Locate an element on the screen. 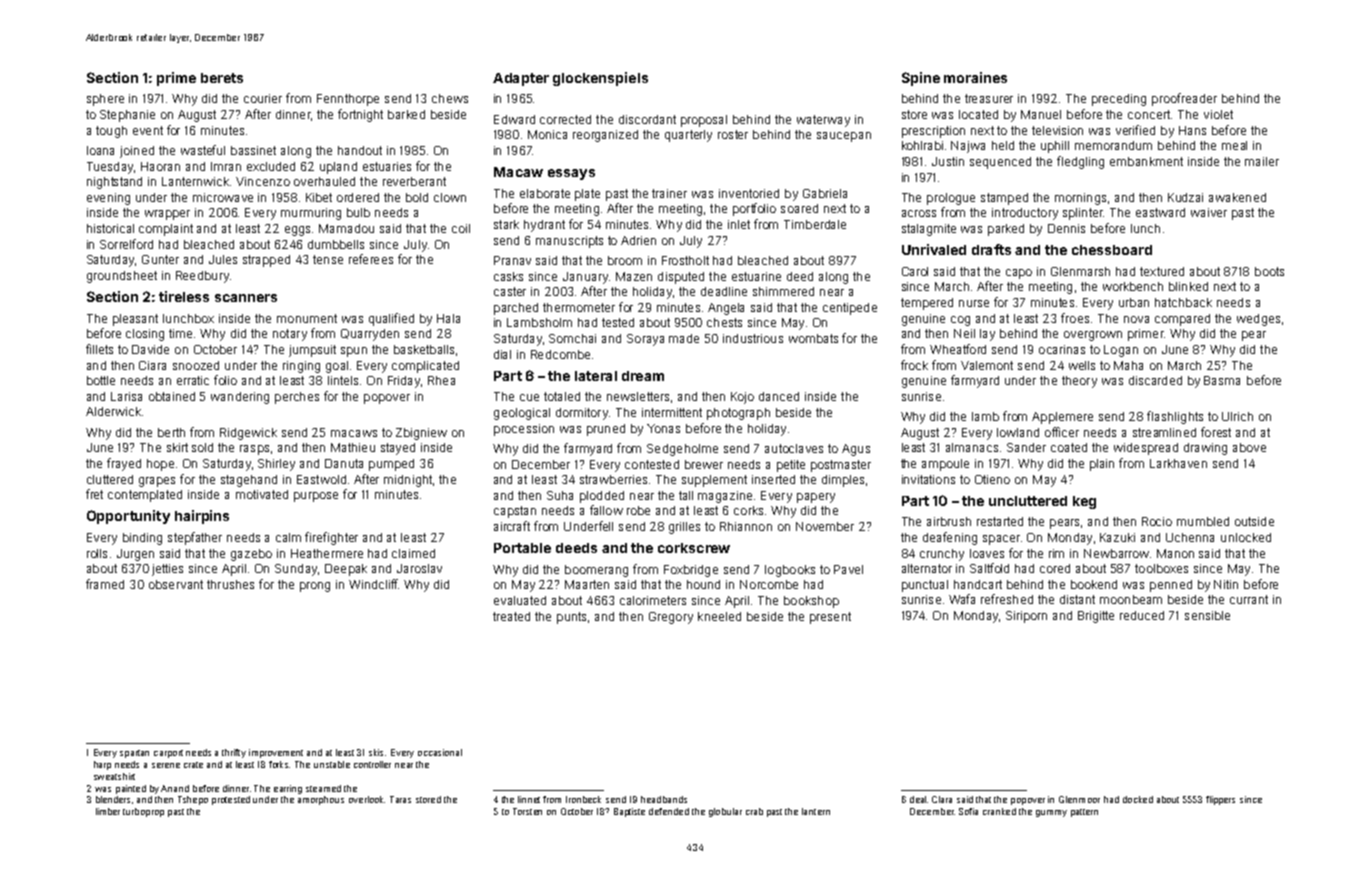  Baptiste is located at coordinates (629, 812).
